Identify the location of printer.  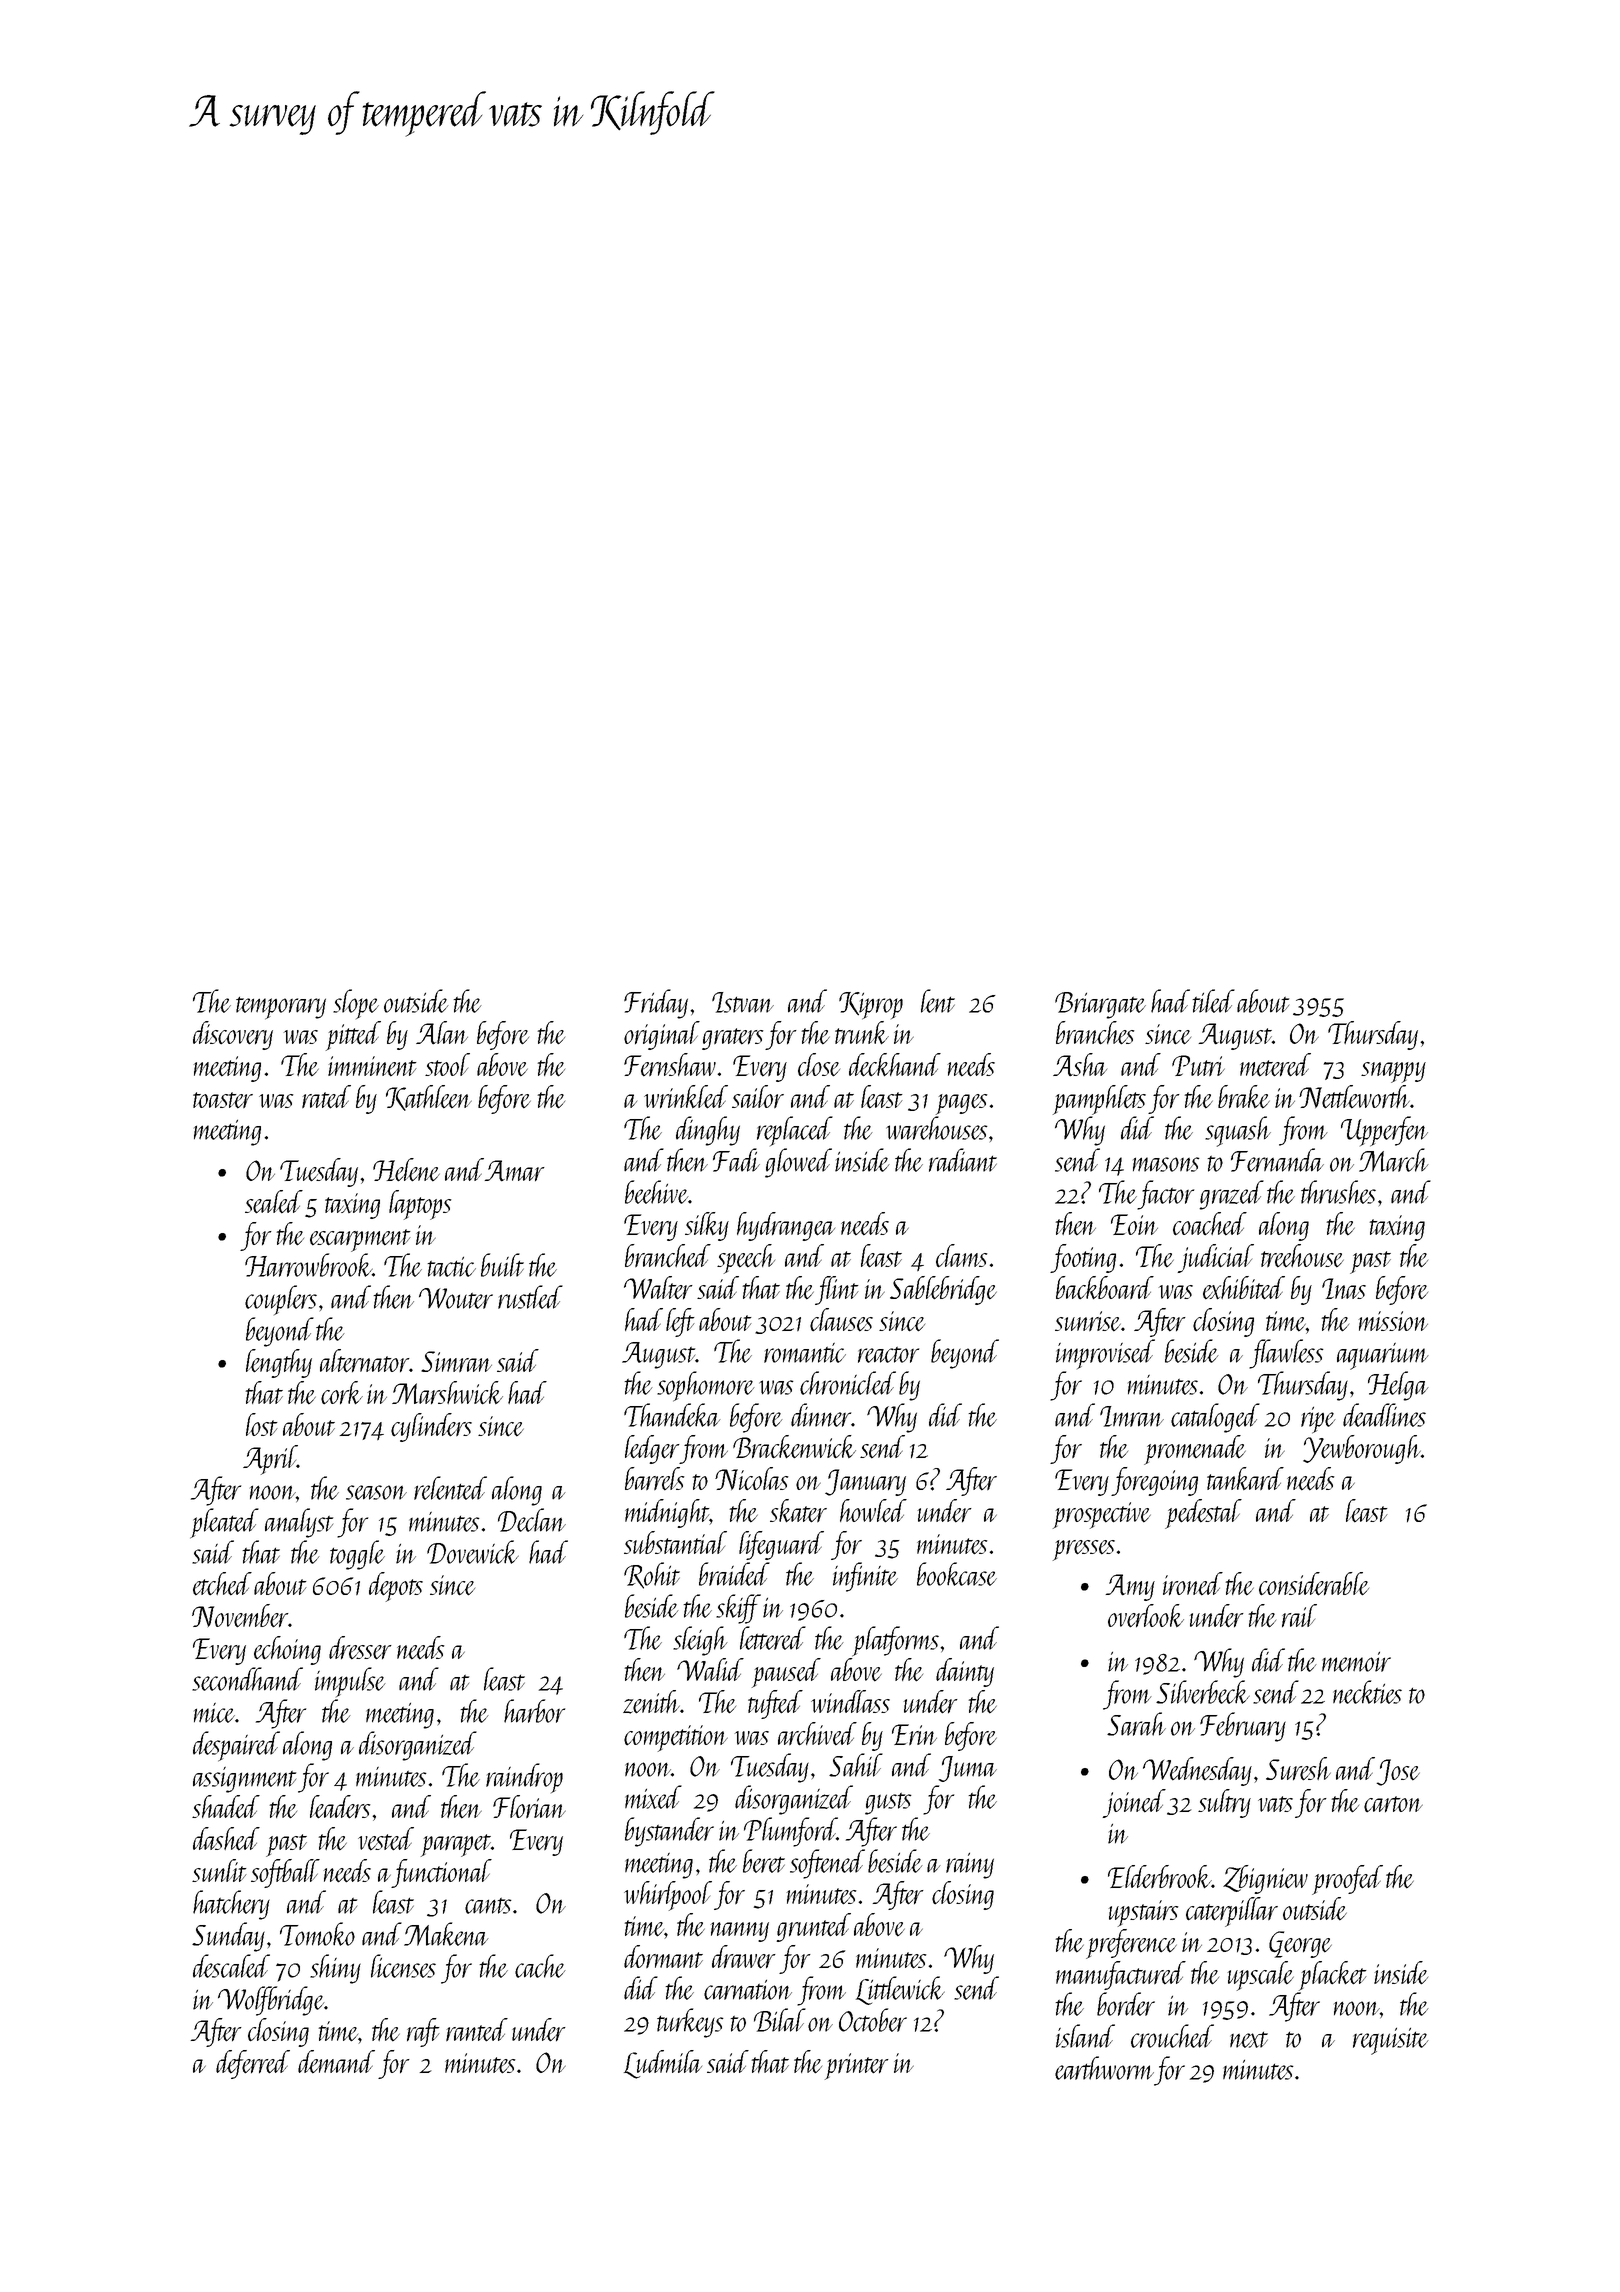
(856, 2066).
